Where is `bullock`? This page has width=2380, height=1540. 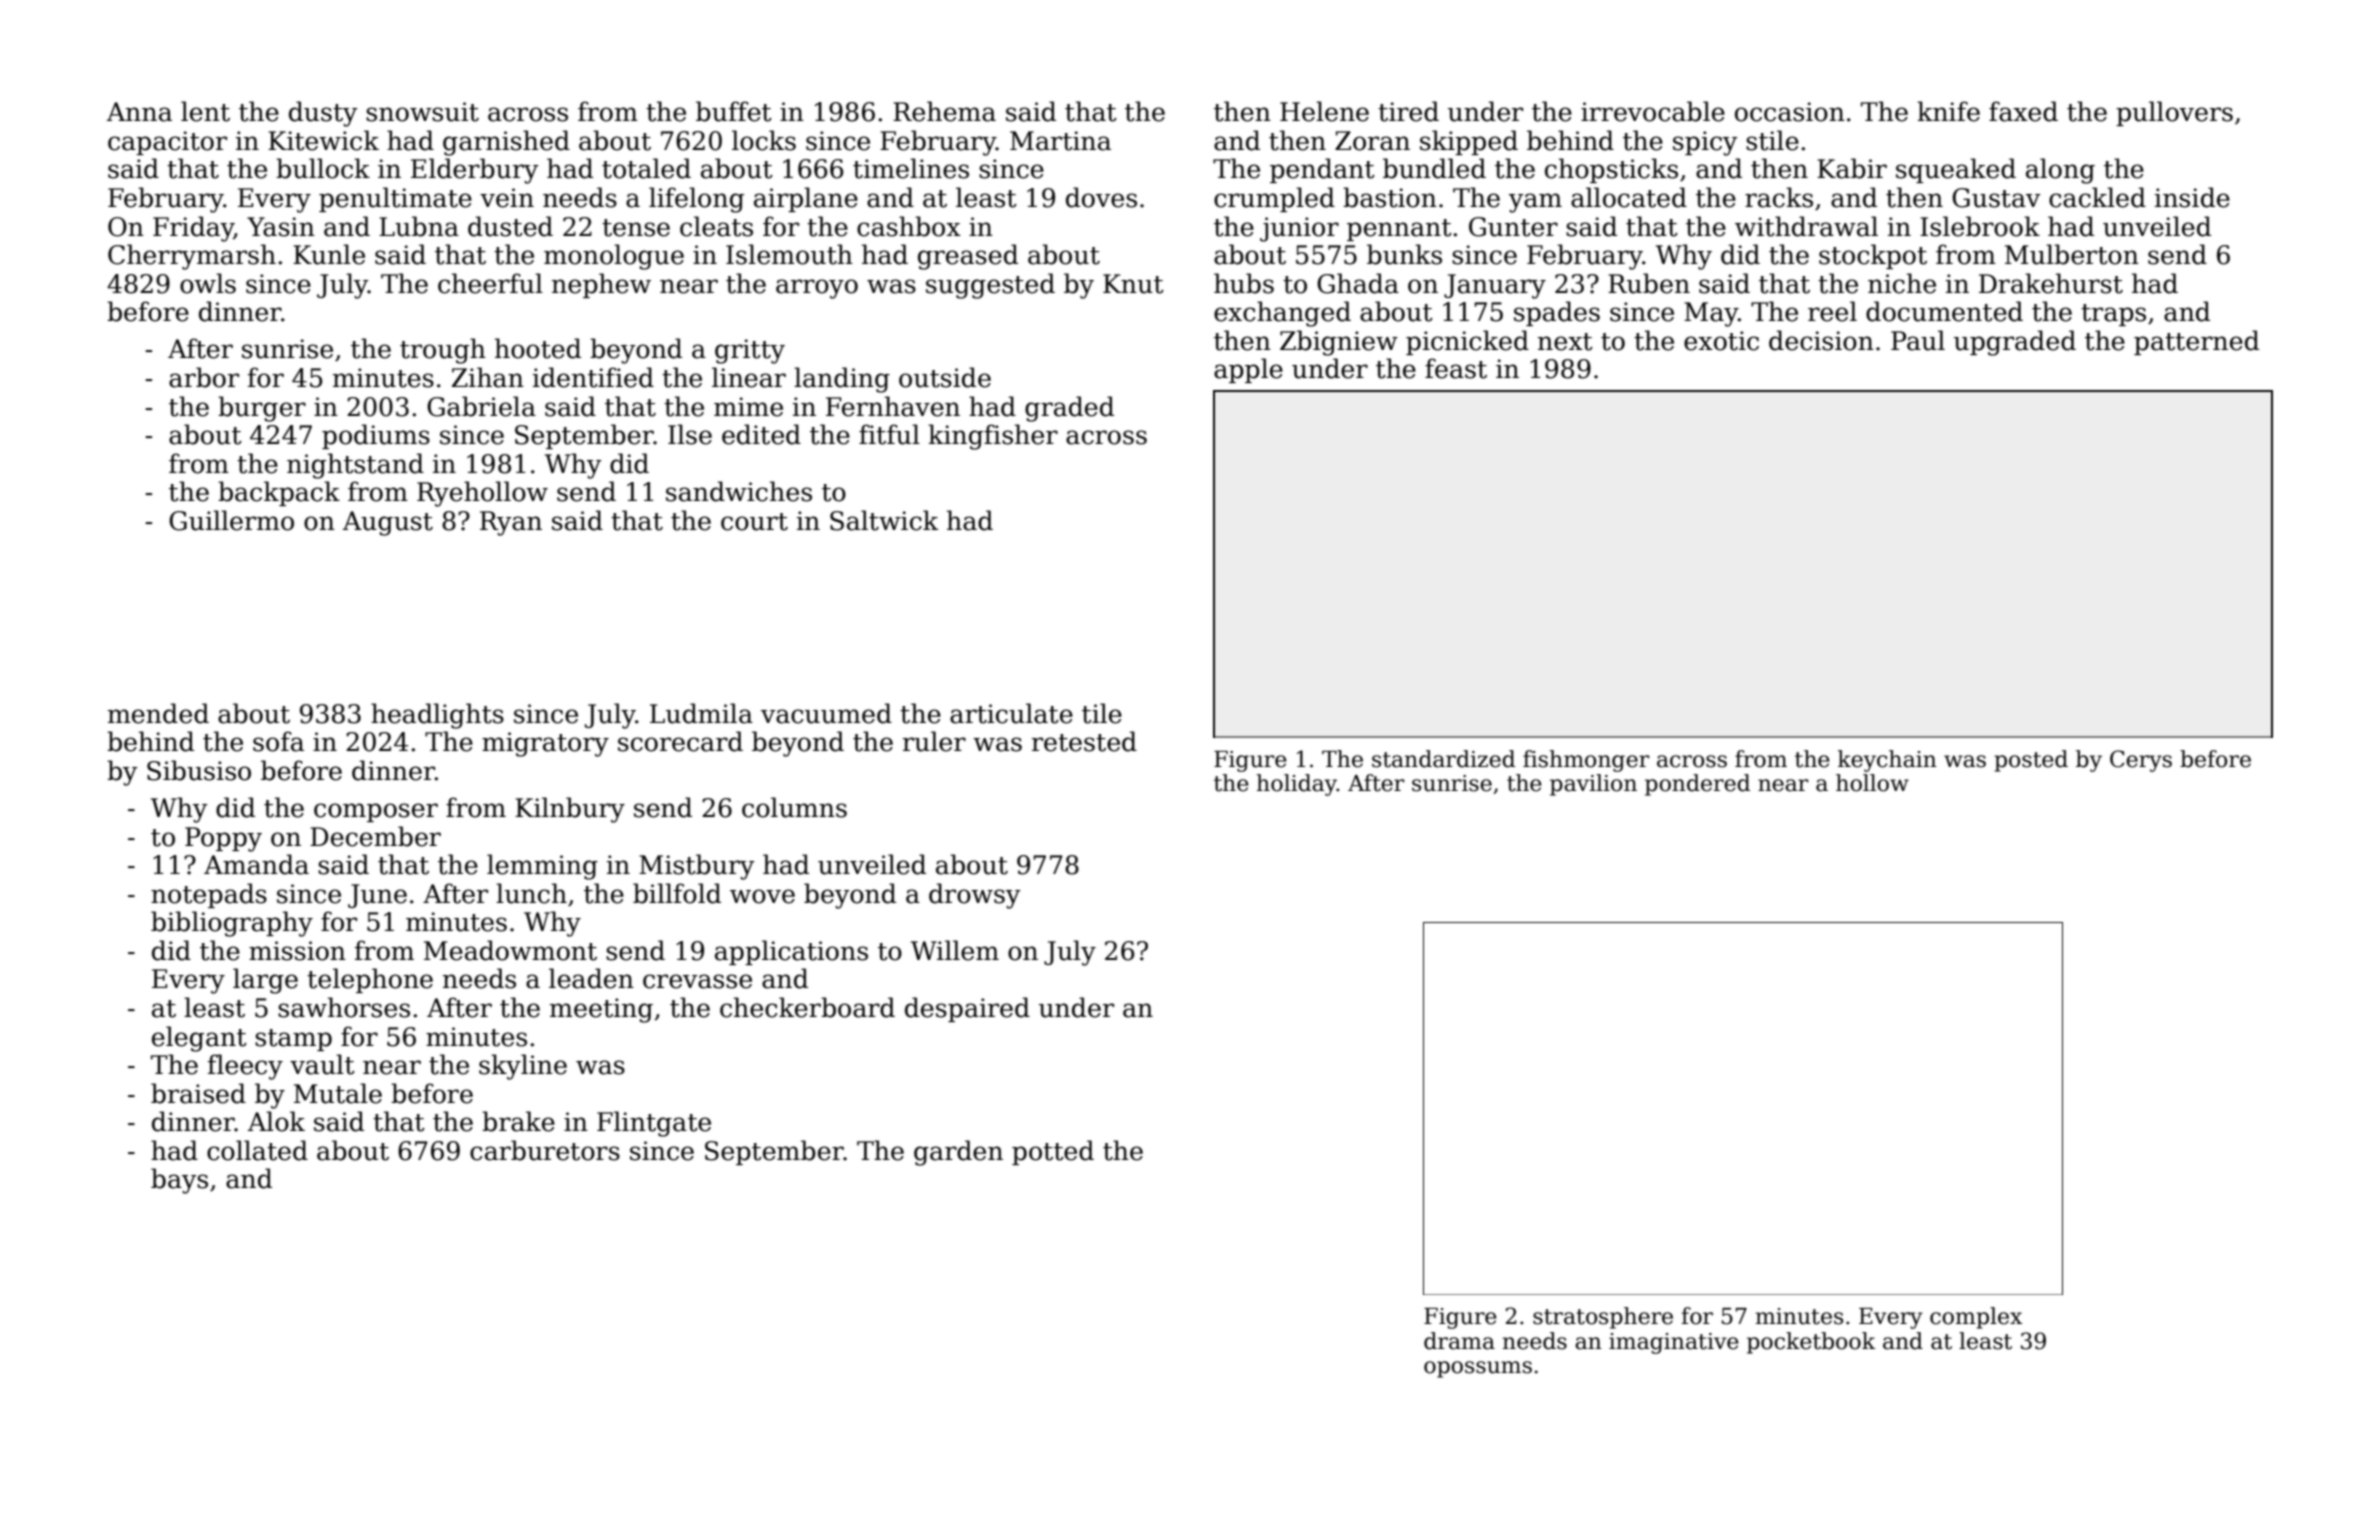
bullock is located at coordinates (323, 168).
